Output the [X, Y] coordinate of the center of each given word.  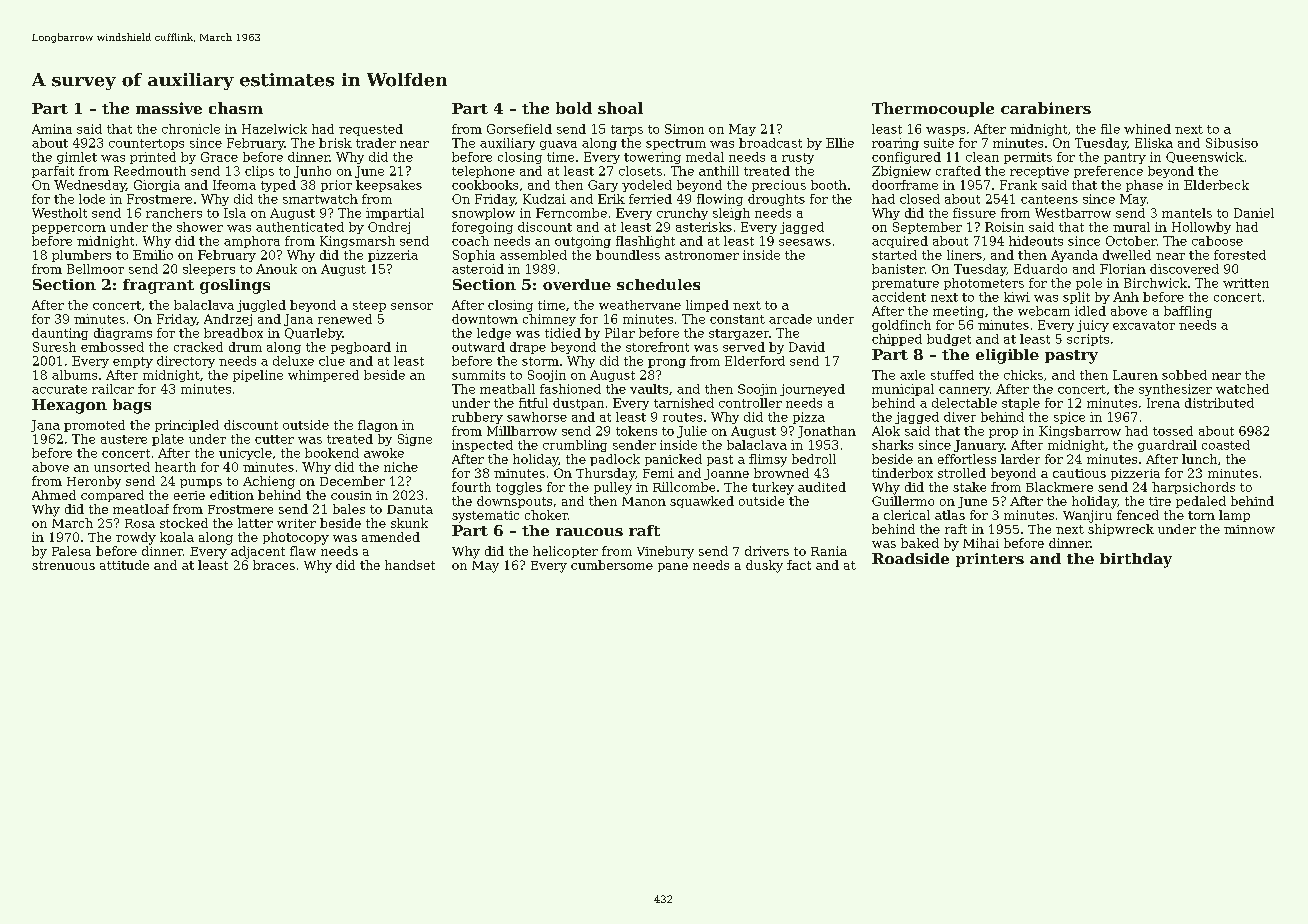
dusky [764, 566]
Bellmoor [95, 269]
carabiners [1046, 108]
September [927, 228]
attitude [124, 565]
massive [169, 108]
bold [574, 108]
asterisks [704, 227]
